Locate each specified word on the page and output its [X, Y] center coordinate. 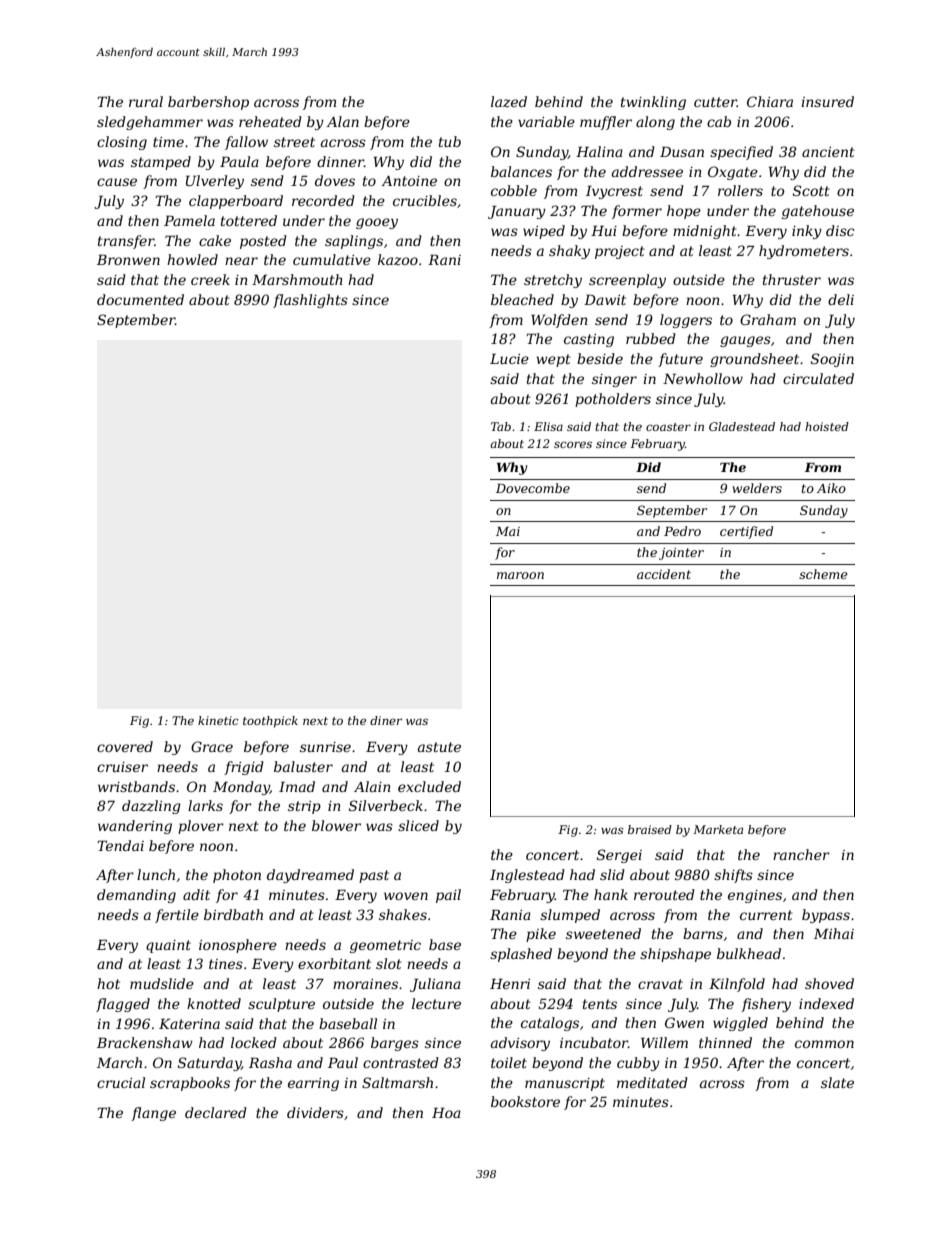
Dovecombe [533, 488]
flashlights [310, 301]
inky [807, 232]
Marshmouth [297, 279]
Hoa [446, 1112]
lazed [509, 102]
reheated [270, 121]
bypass [826, 916]
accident [664, 574]
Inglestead [527, 876]
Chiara [770, 101]
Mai [508, 531]
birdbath [233, 914]
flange [153, 1114]
